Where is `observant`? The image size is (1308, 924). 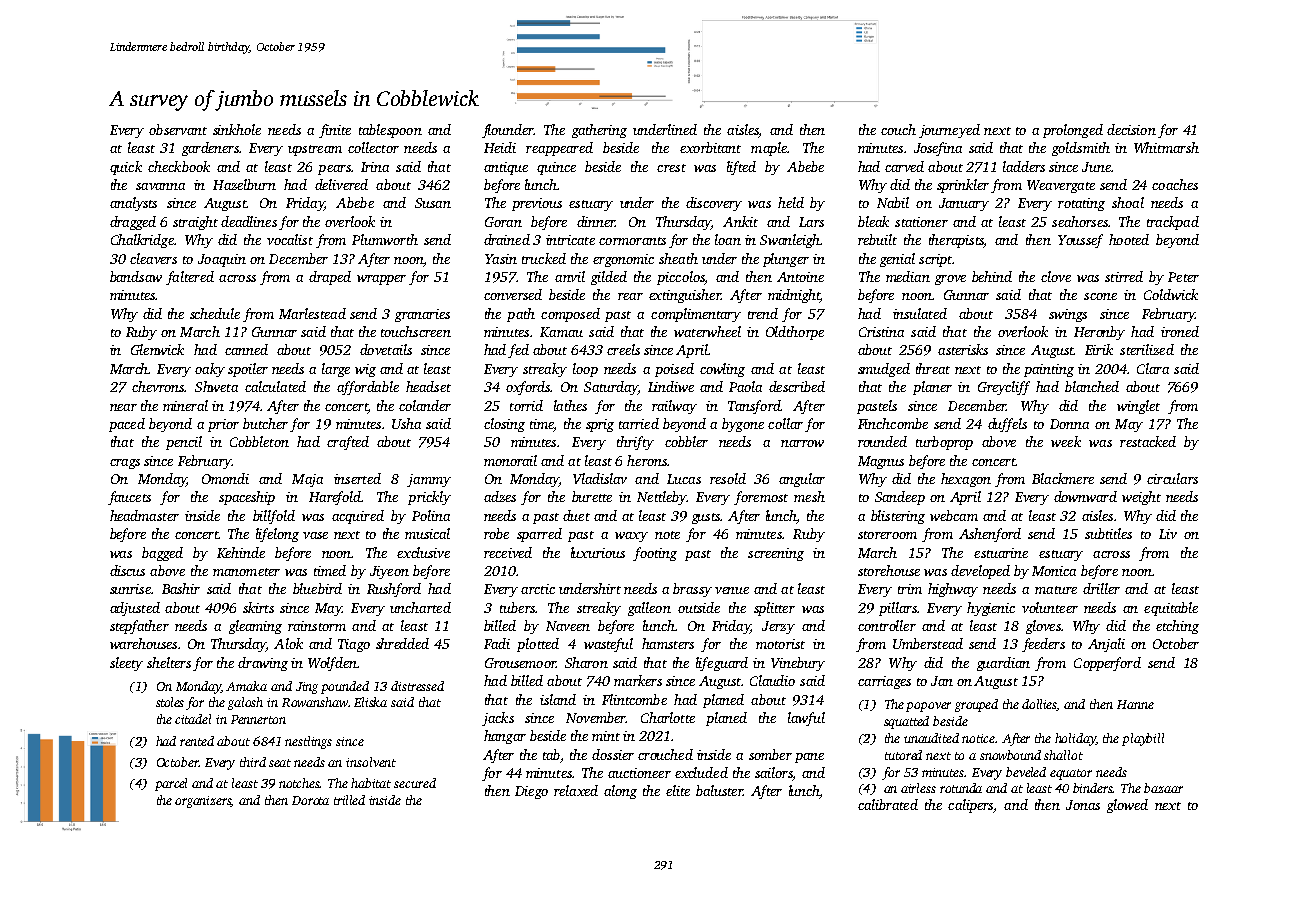 observant is located at coordinates (178, 129).
